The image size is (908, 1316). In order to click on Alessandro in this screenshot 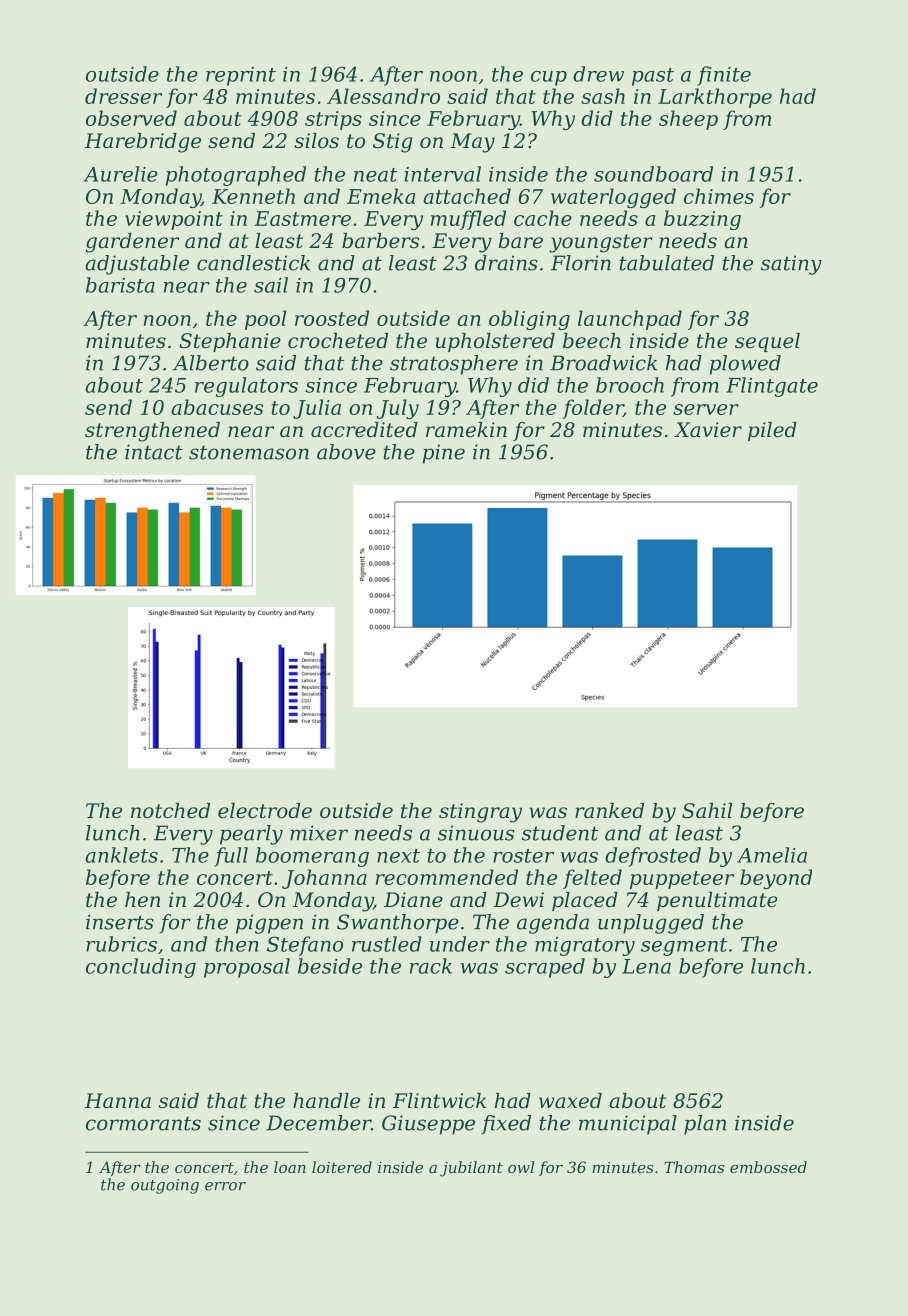, I will do `click(383, 96)`.
